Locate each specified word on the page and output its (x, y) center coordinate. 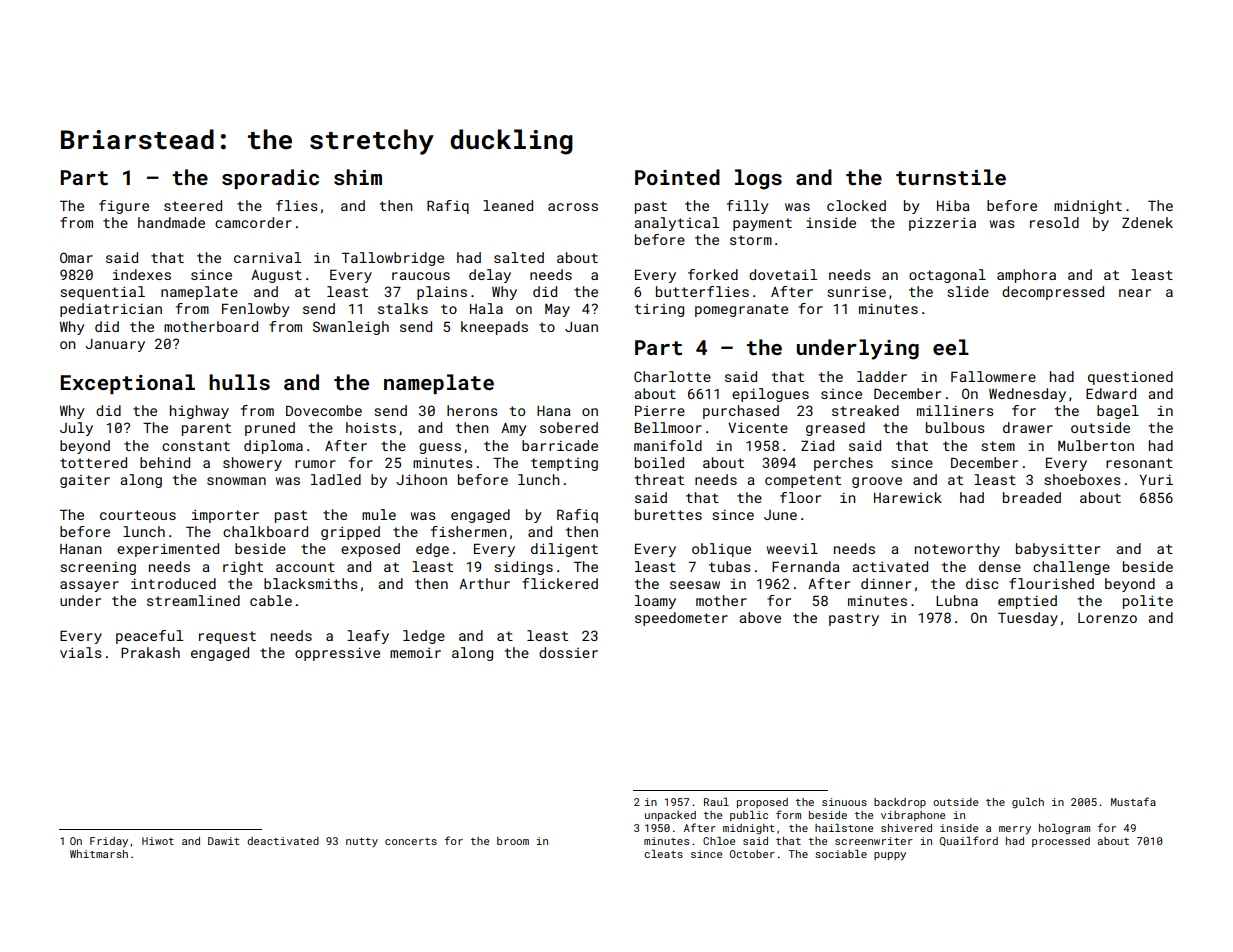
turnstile (951, 177)
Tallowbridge (393, 259)
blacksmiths (311, 583)
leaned (508, 205)
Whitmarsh (99, 854)
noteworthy (957, 550)
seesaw (695, 585)
